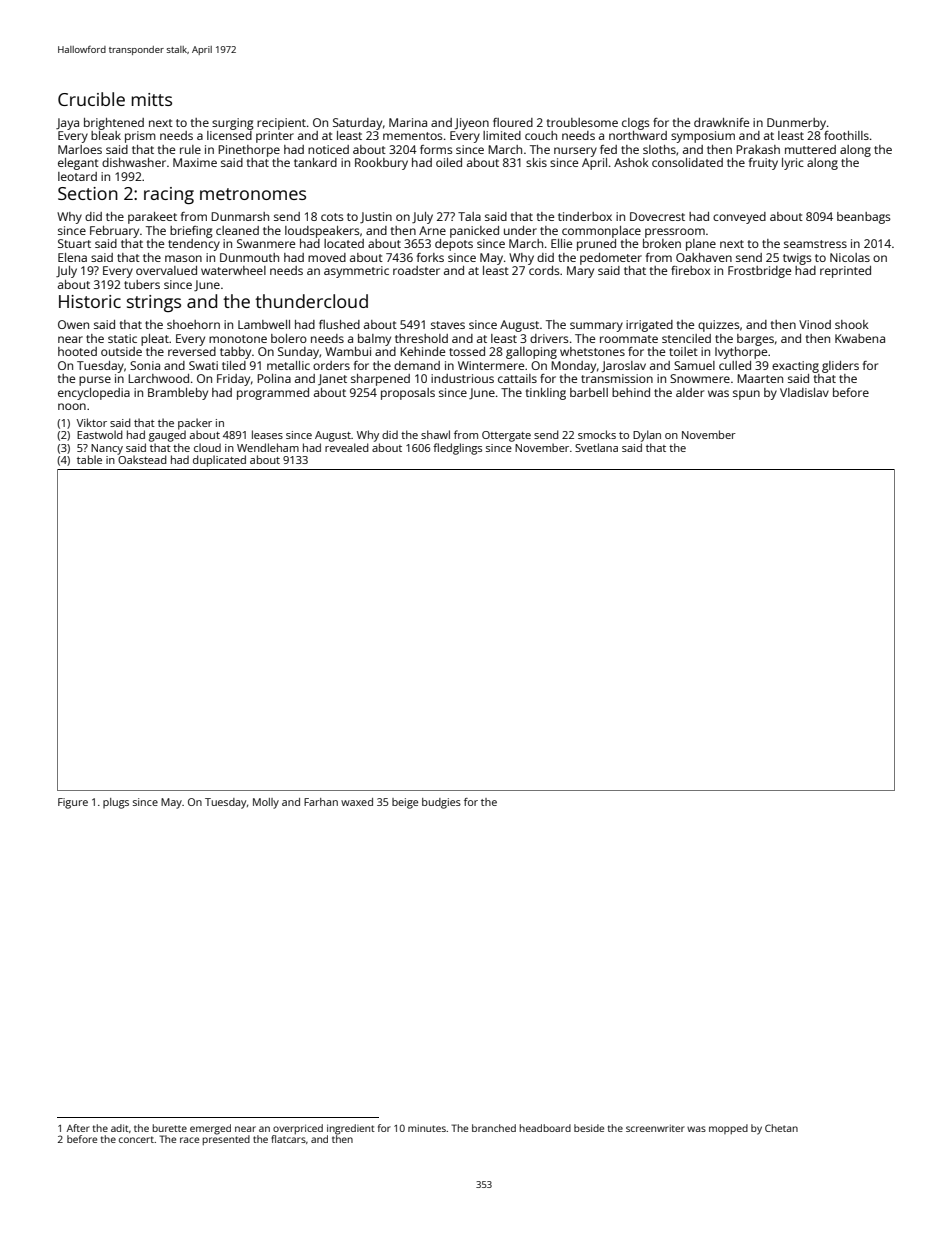 This screenshot has height=1233, width=952. Describe the element at coordinates (781, 1128) in the screenshot. I see `Chetan` at that location.
